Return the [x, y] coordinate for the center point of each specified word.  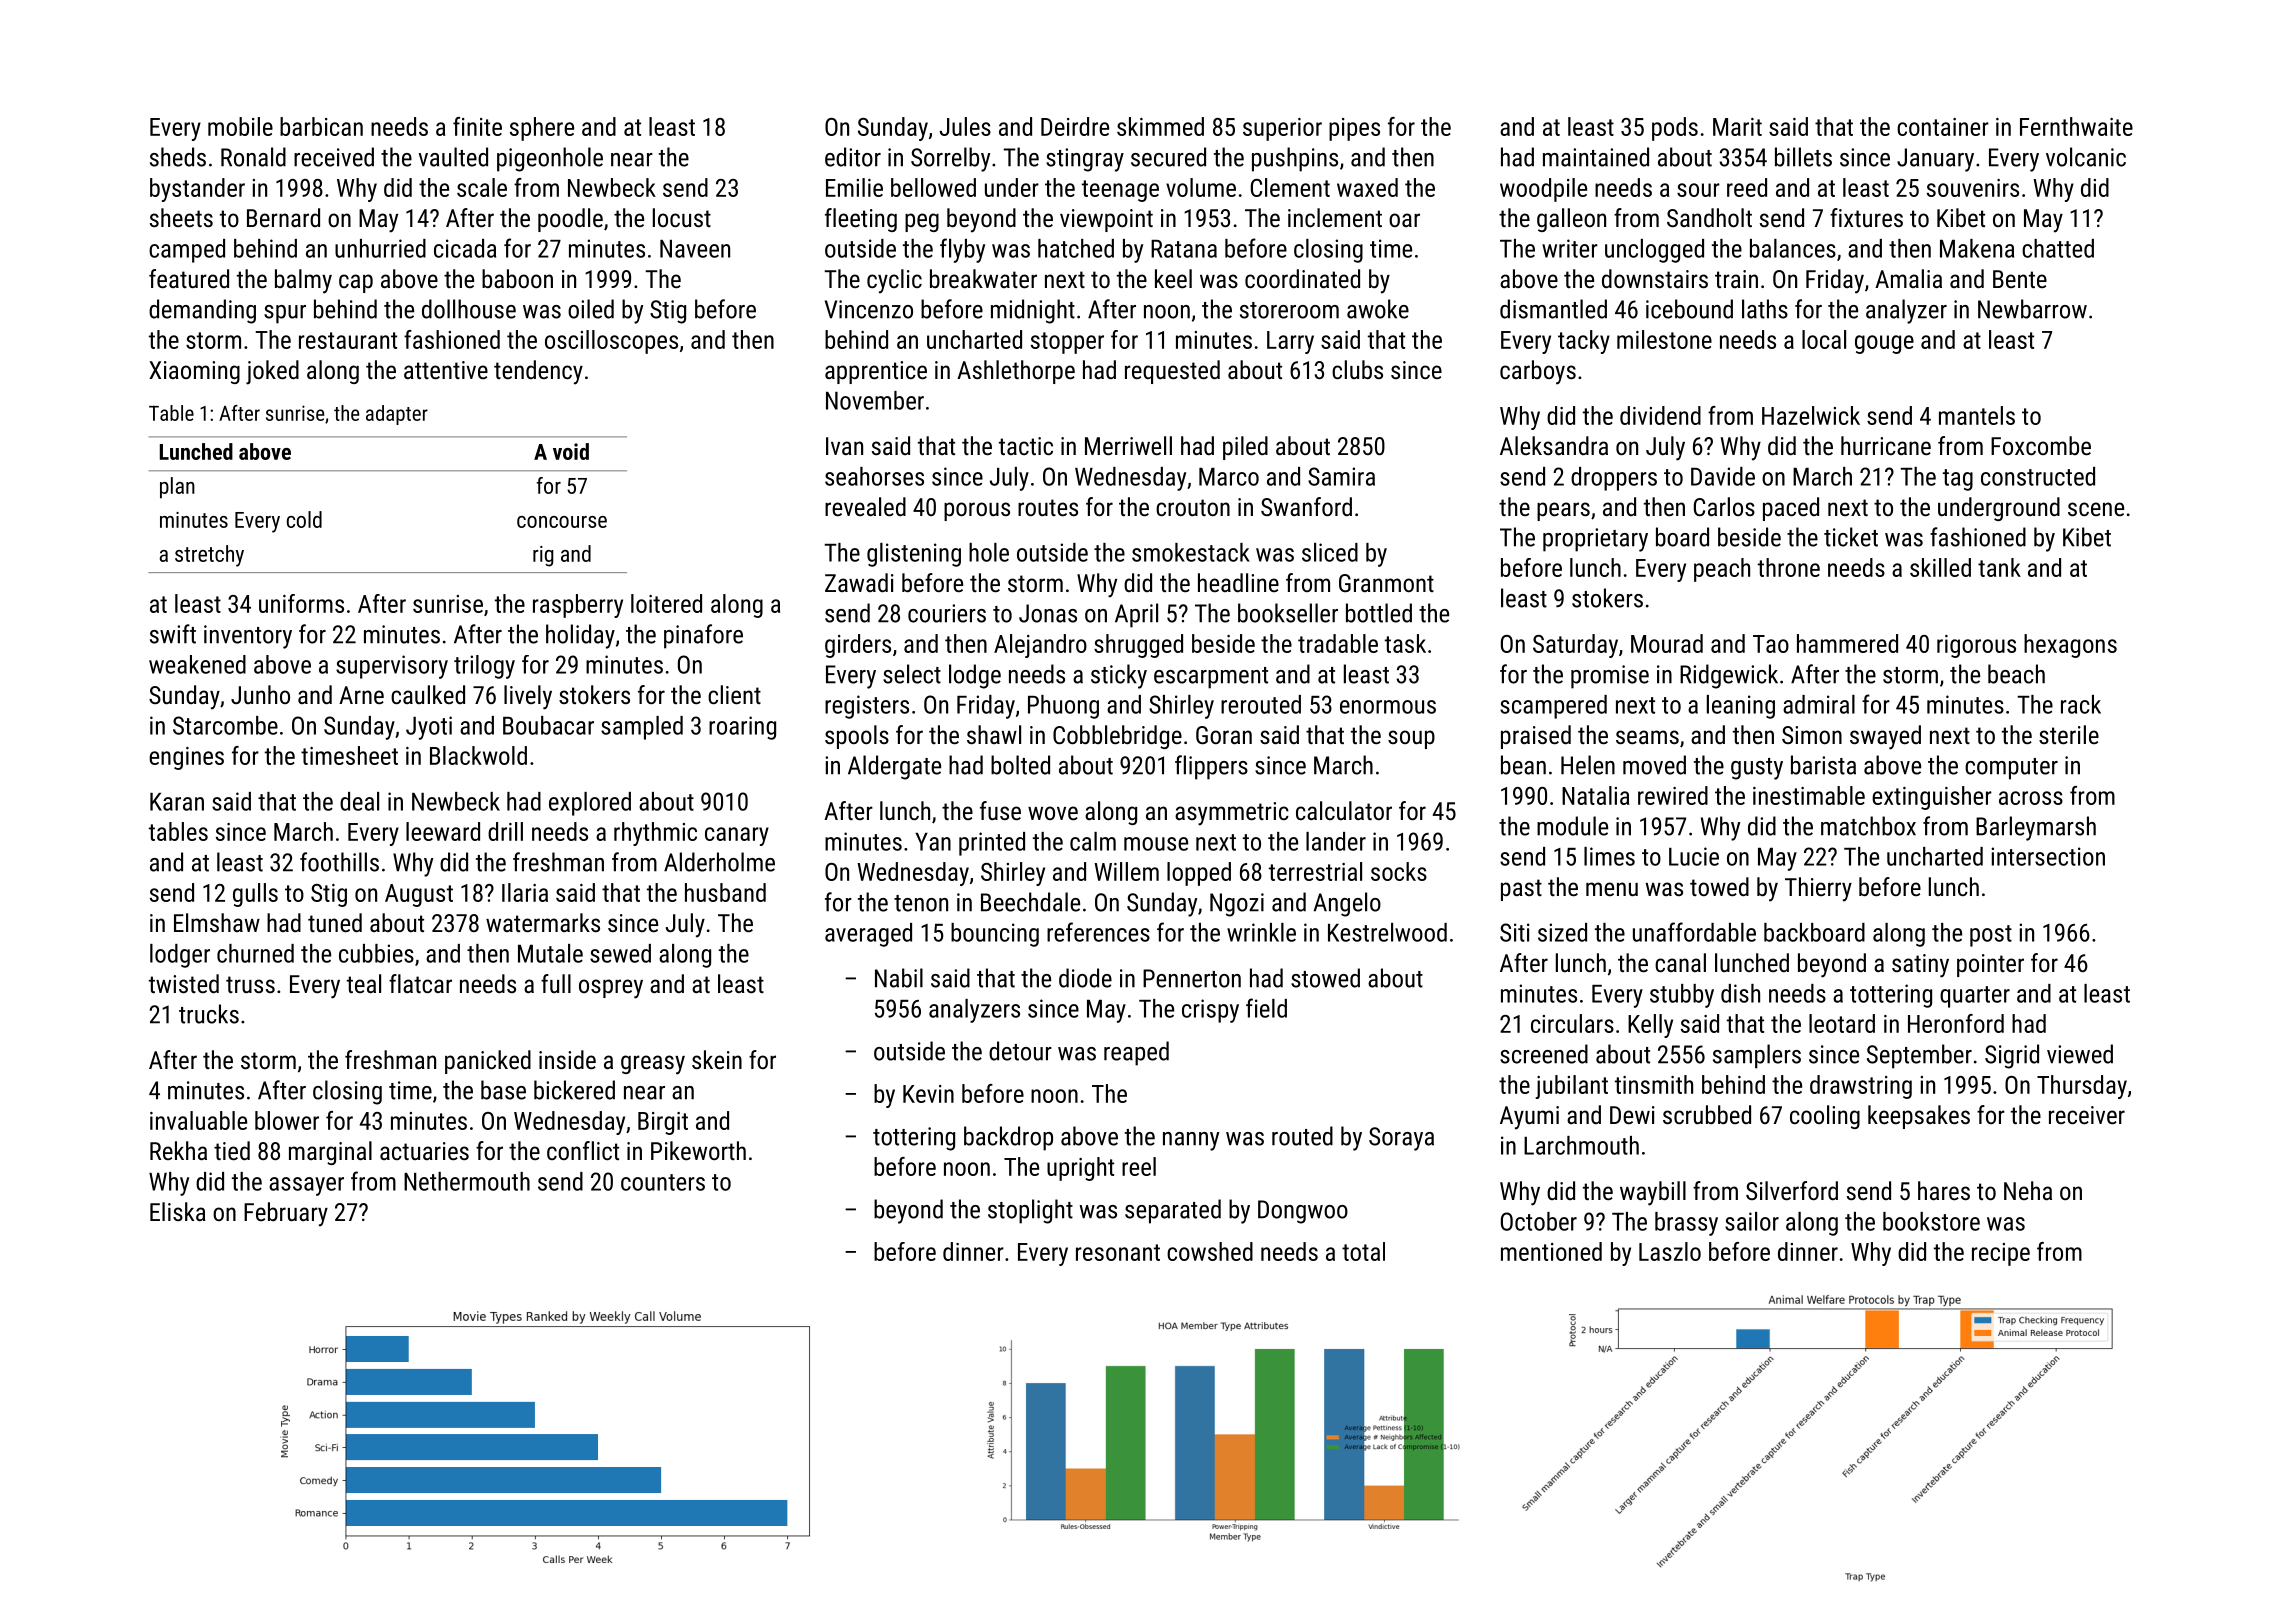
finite [477, 126]
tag [1958, 480]
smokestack [1191, 552]
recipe [2001, 1254]
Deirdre [1075, 126]
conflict [583, 1150]
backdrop [1008, 1138]
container [1943, 127]
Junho [260, 694]
